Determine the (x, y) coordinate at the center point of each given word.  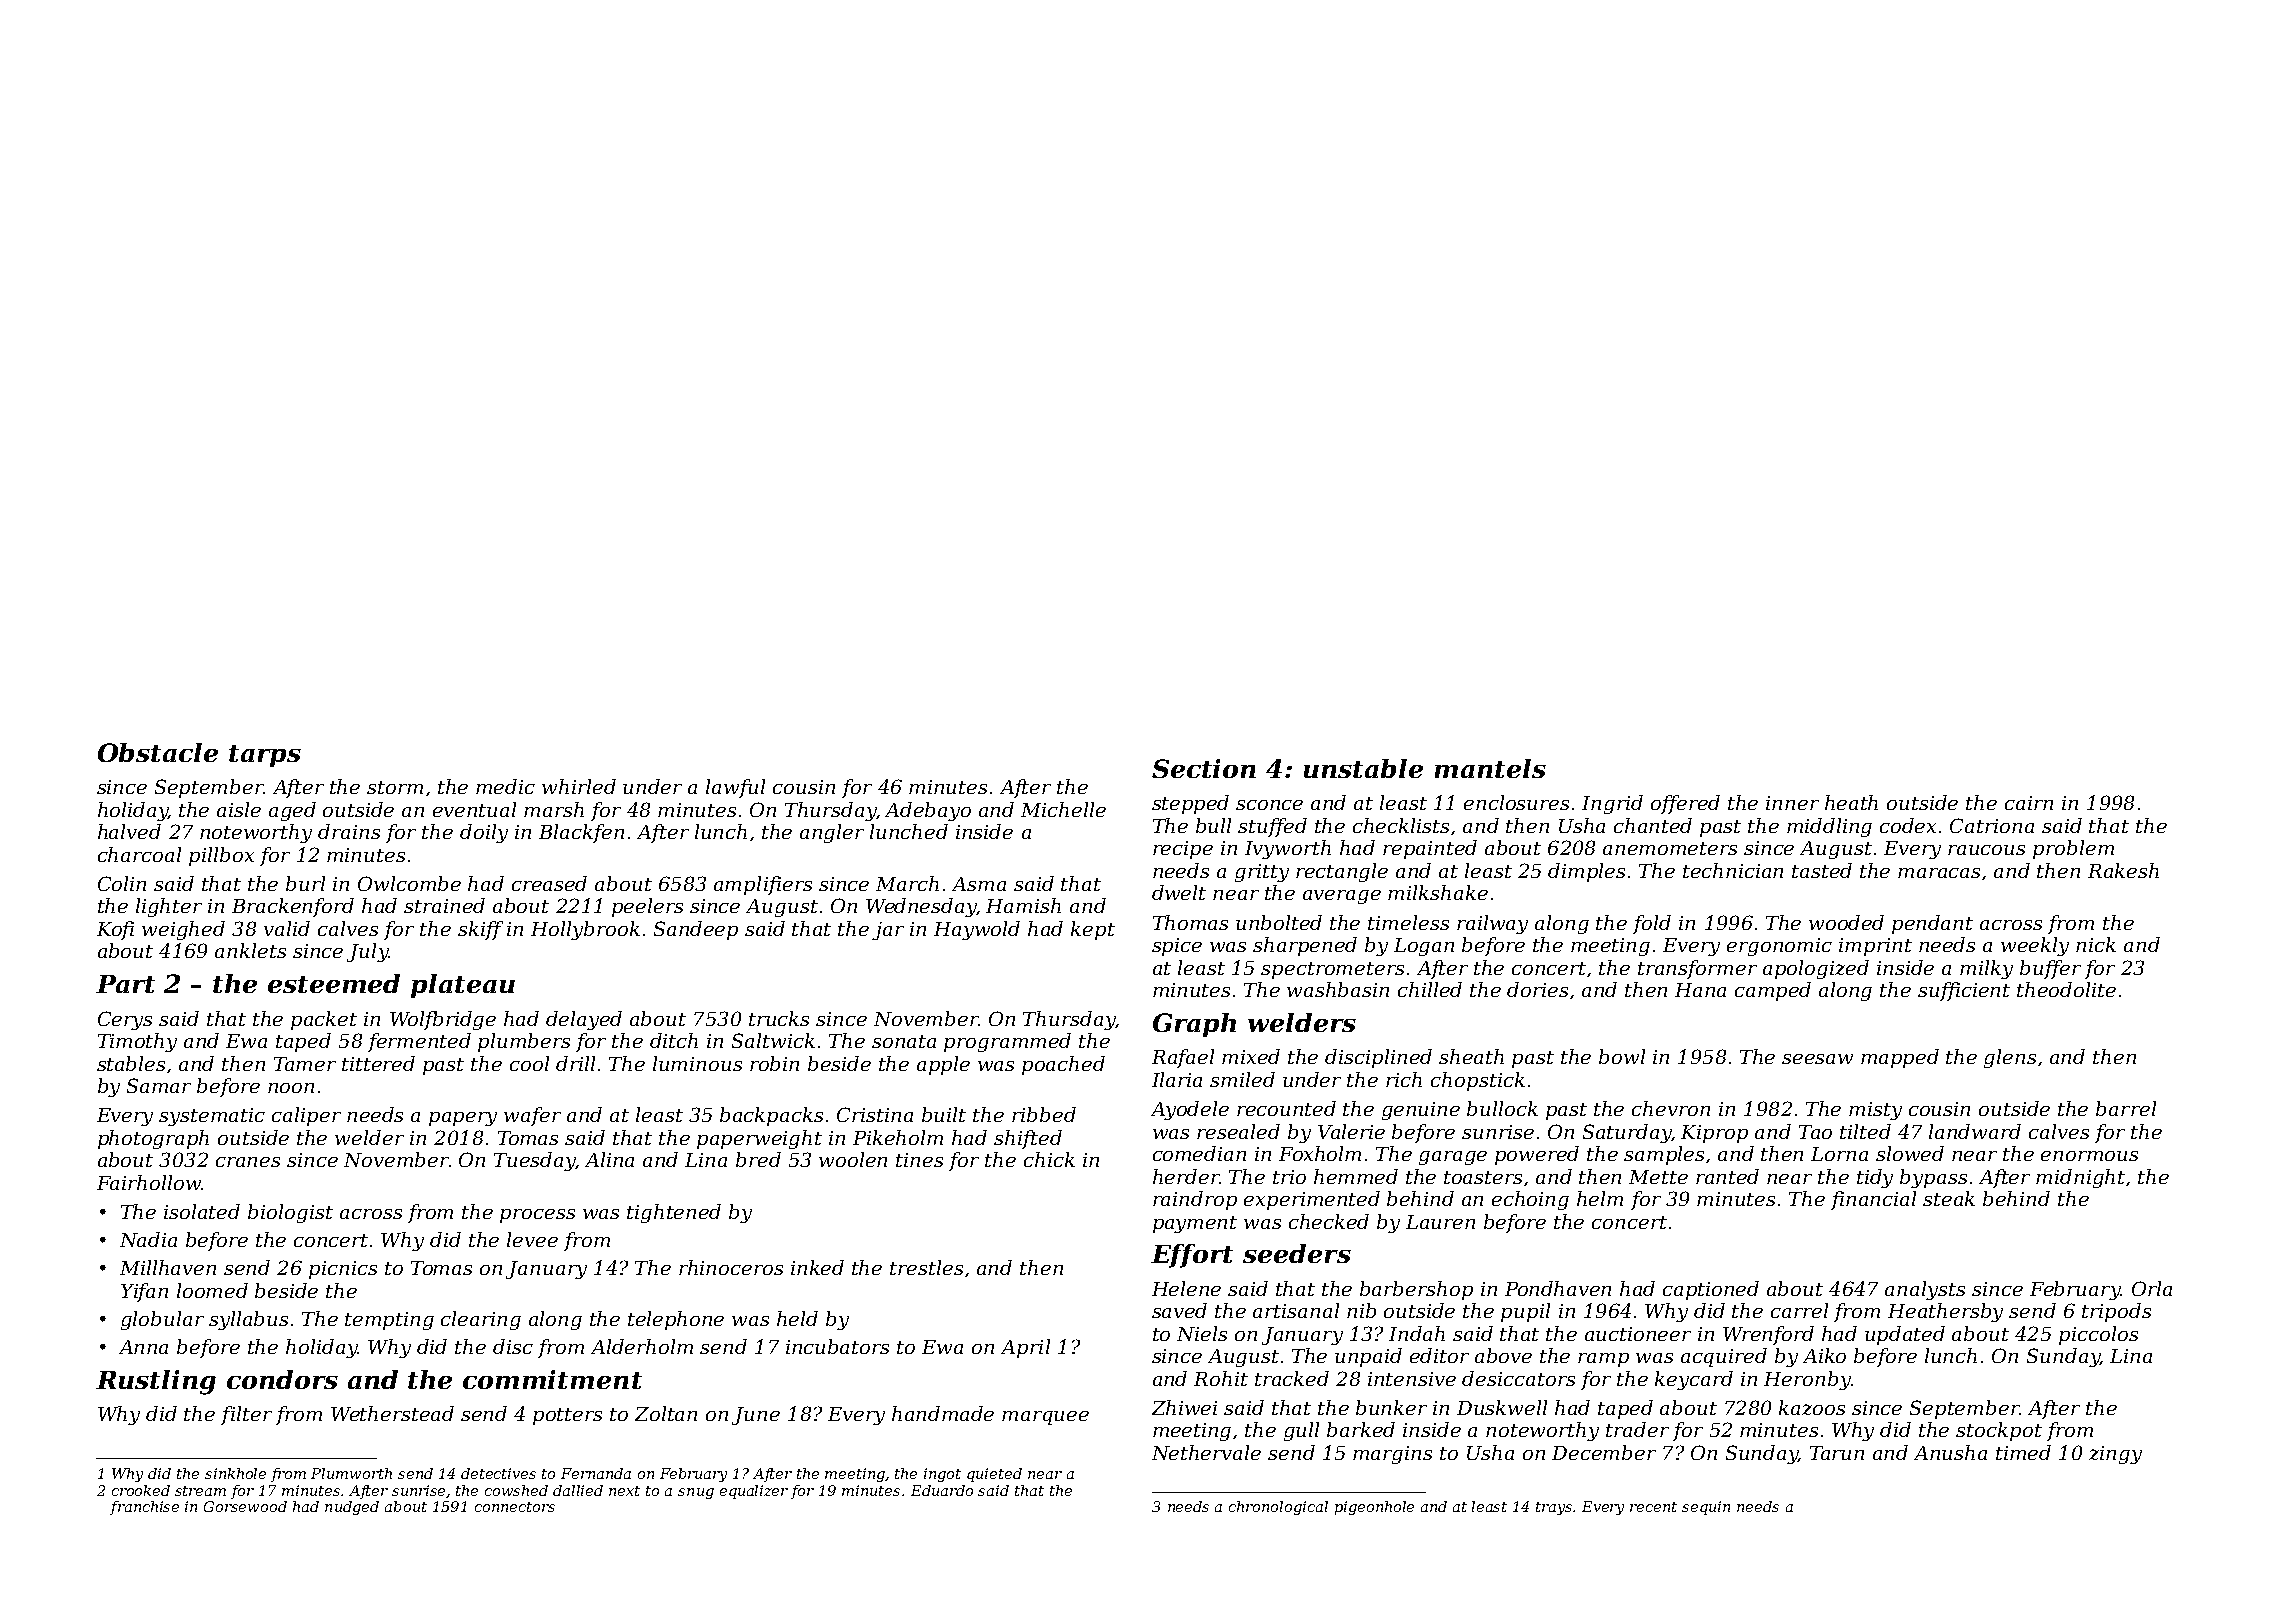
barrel (2126, 1108)
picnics (343, 1270)
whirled (579, 786)
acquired (1724, 1357)
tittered (378, 1063)
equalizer (754, 1492)
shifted (1028, 1139)
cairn (2029, 803)
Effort (1192, 1256)
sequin (1706, 1508)
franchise (144, 1508)
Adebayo (928, 811)
